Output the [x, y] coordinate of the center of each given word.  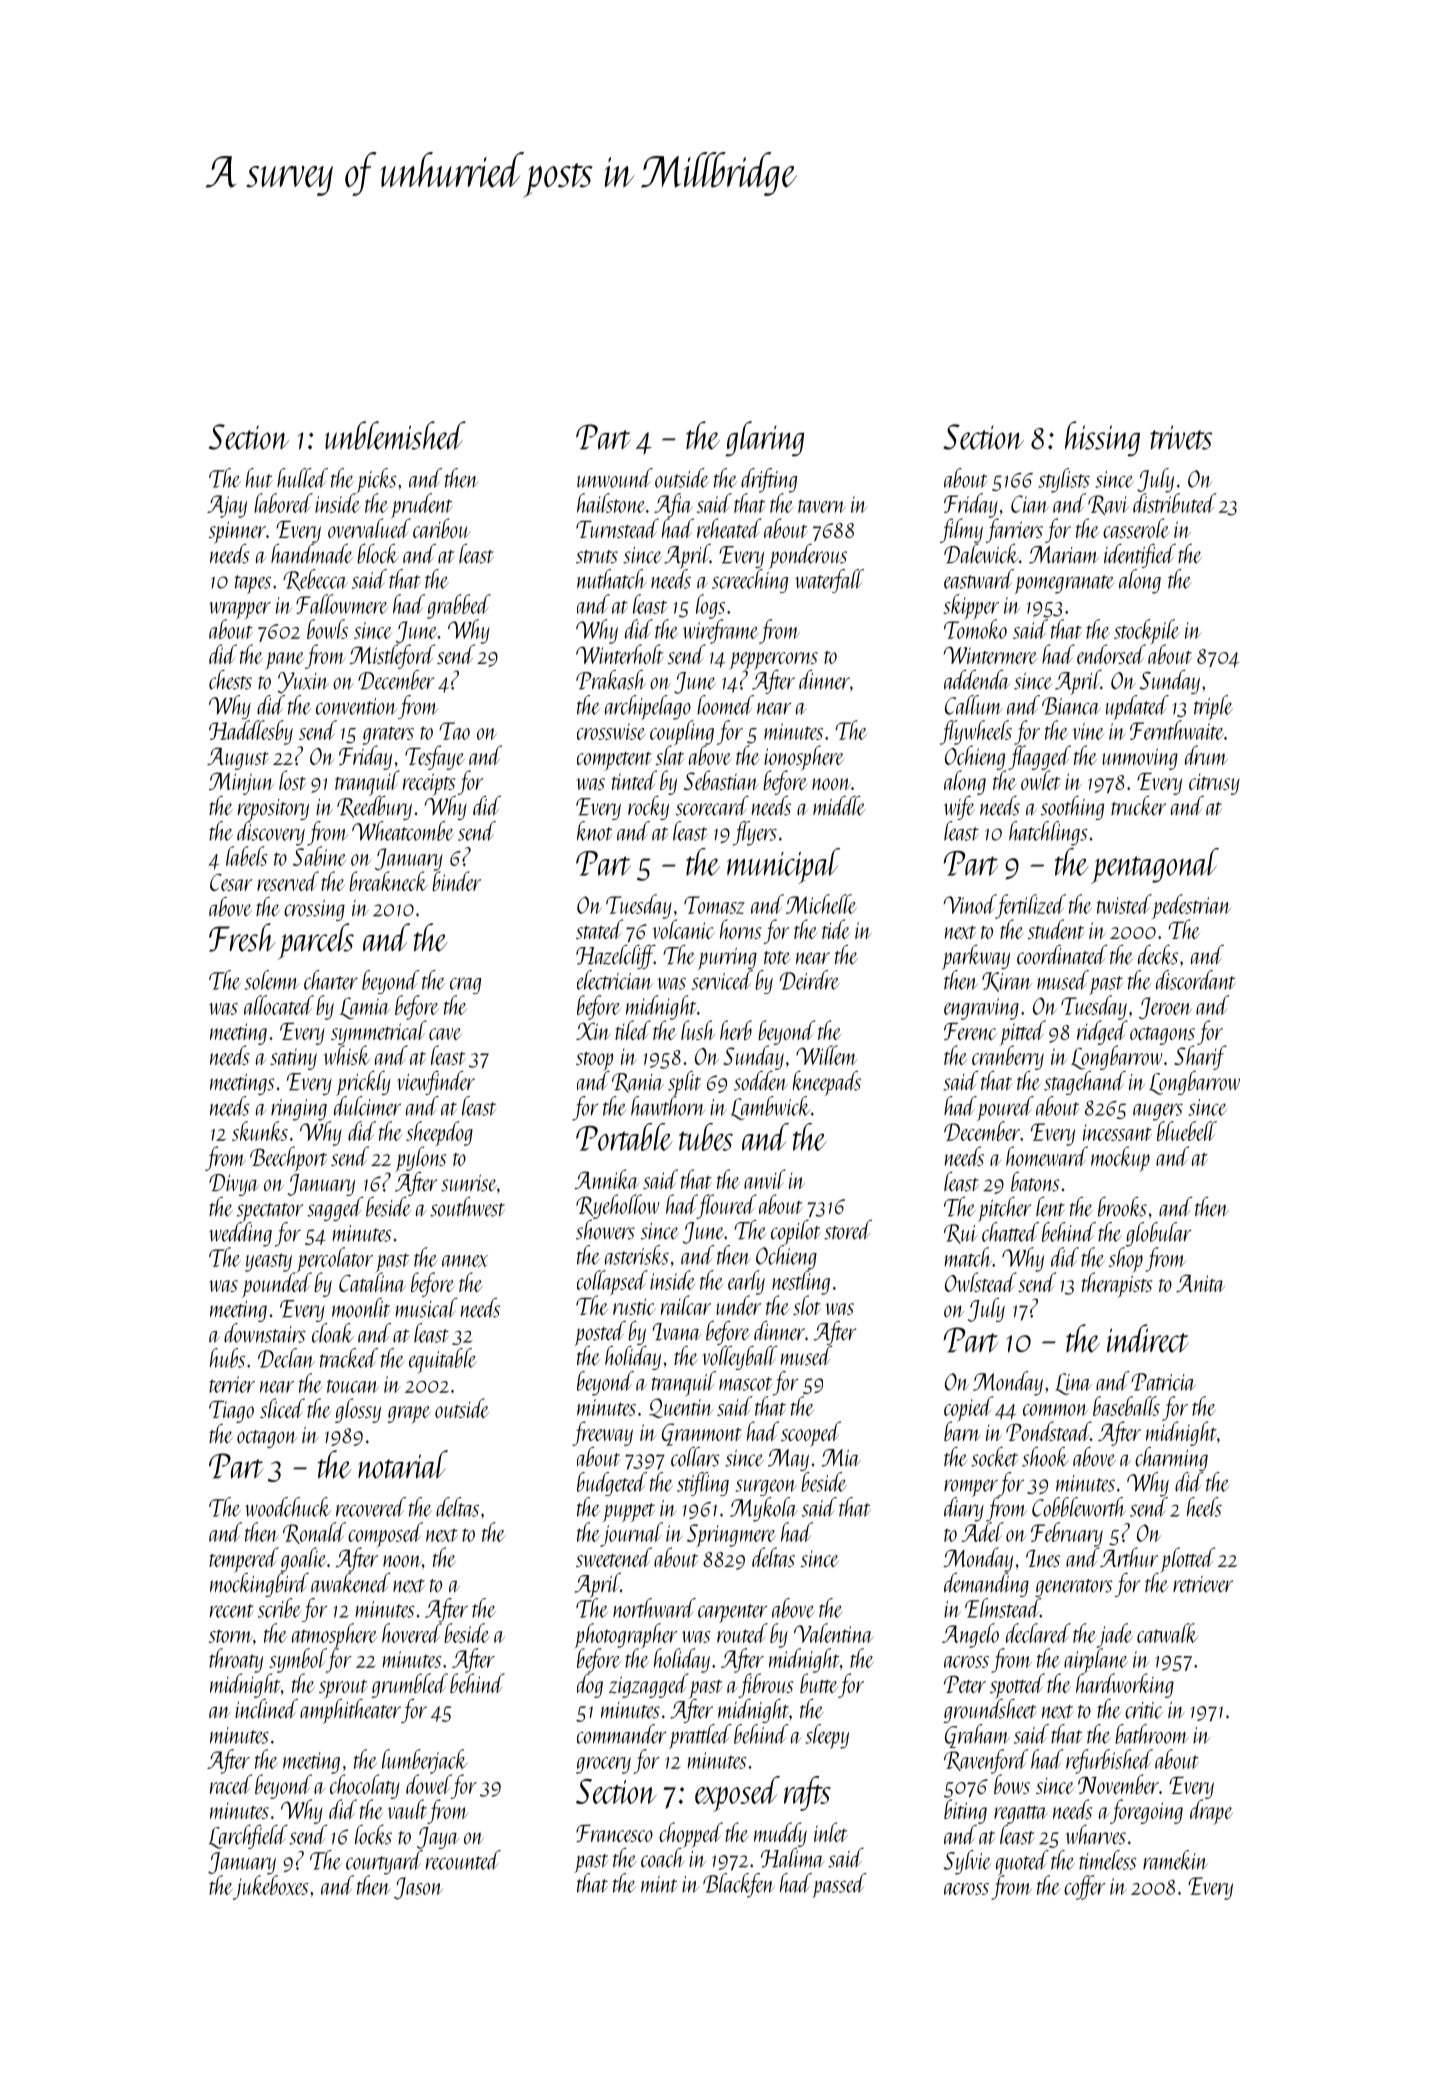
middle [839, 806]
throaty [236, 1660]
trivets [1182, 437]
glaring [764, 439]
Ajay [227, 506]
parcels [316, 941]
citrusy [1214, 784]
